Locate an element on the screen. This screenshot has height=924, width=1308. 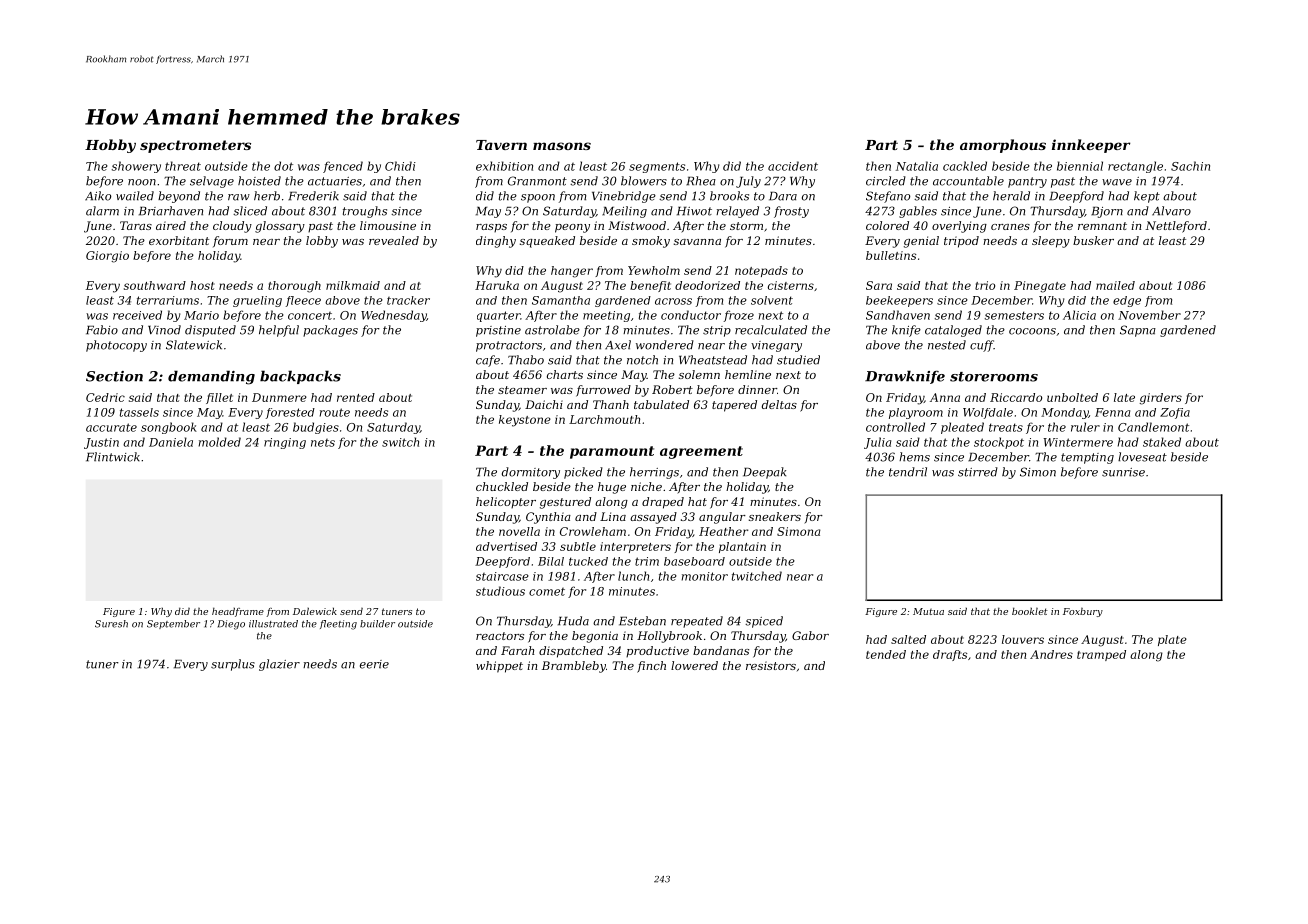
Section is located at coordinates (114, 376).
